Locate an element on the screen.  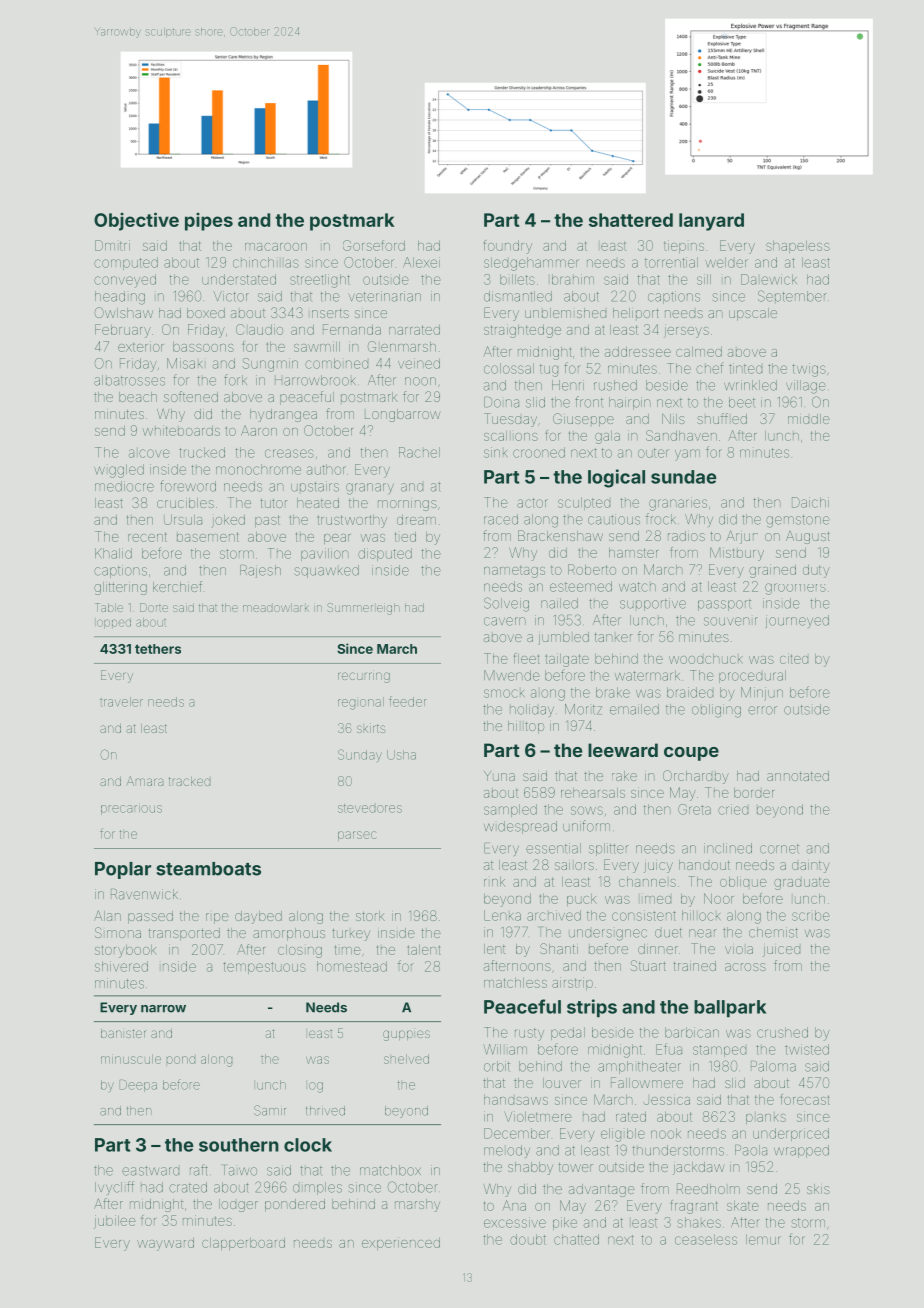
cited is located at coordinates (794, 658).
